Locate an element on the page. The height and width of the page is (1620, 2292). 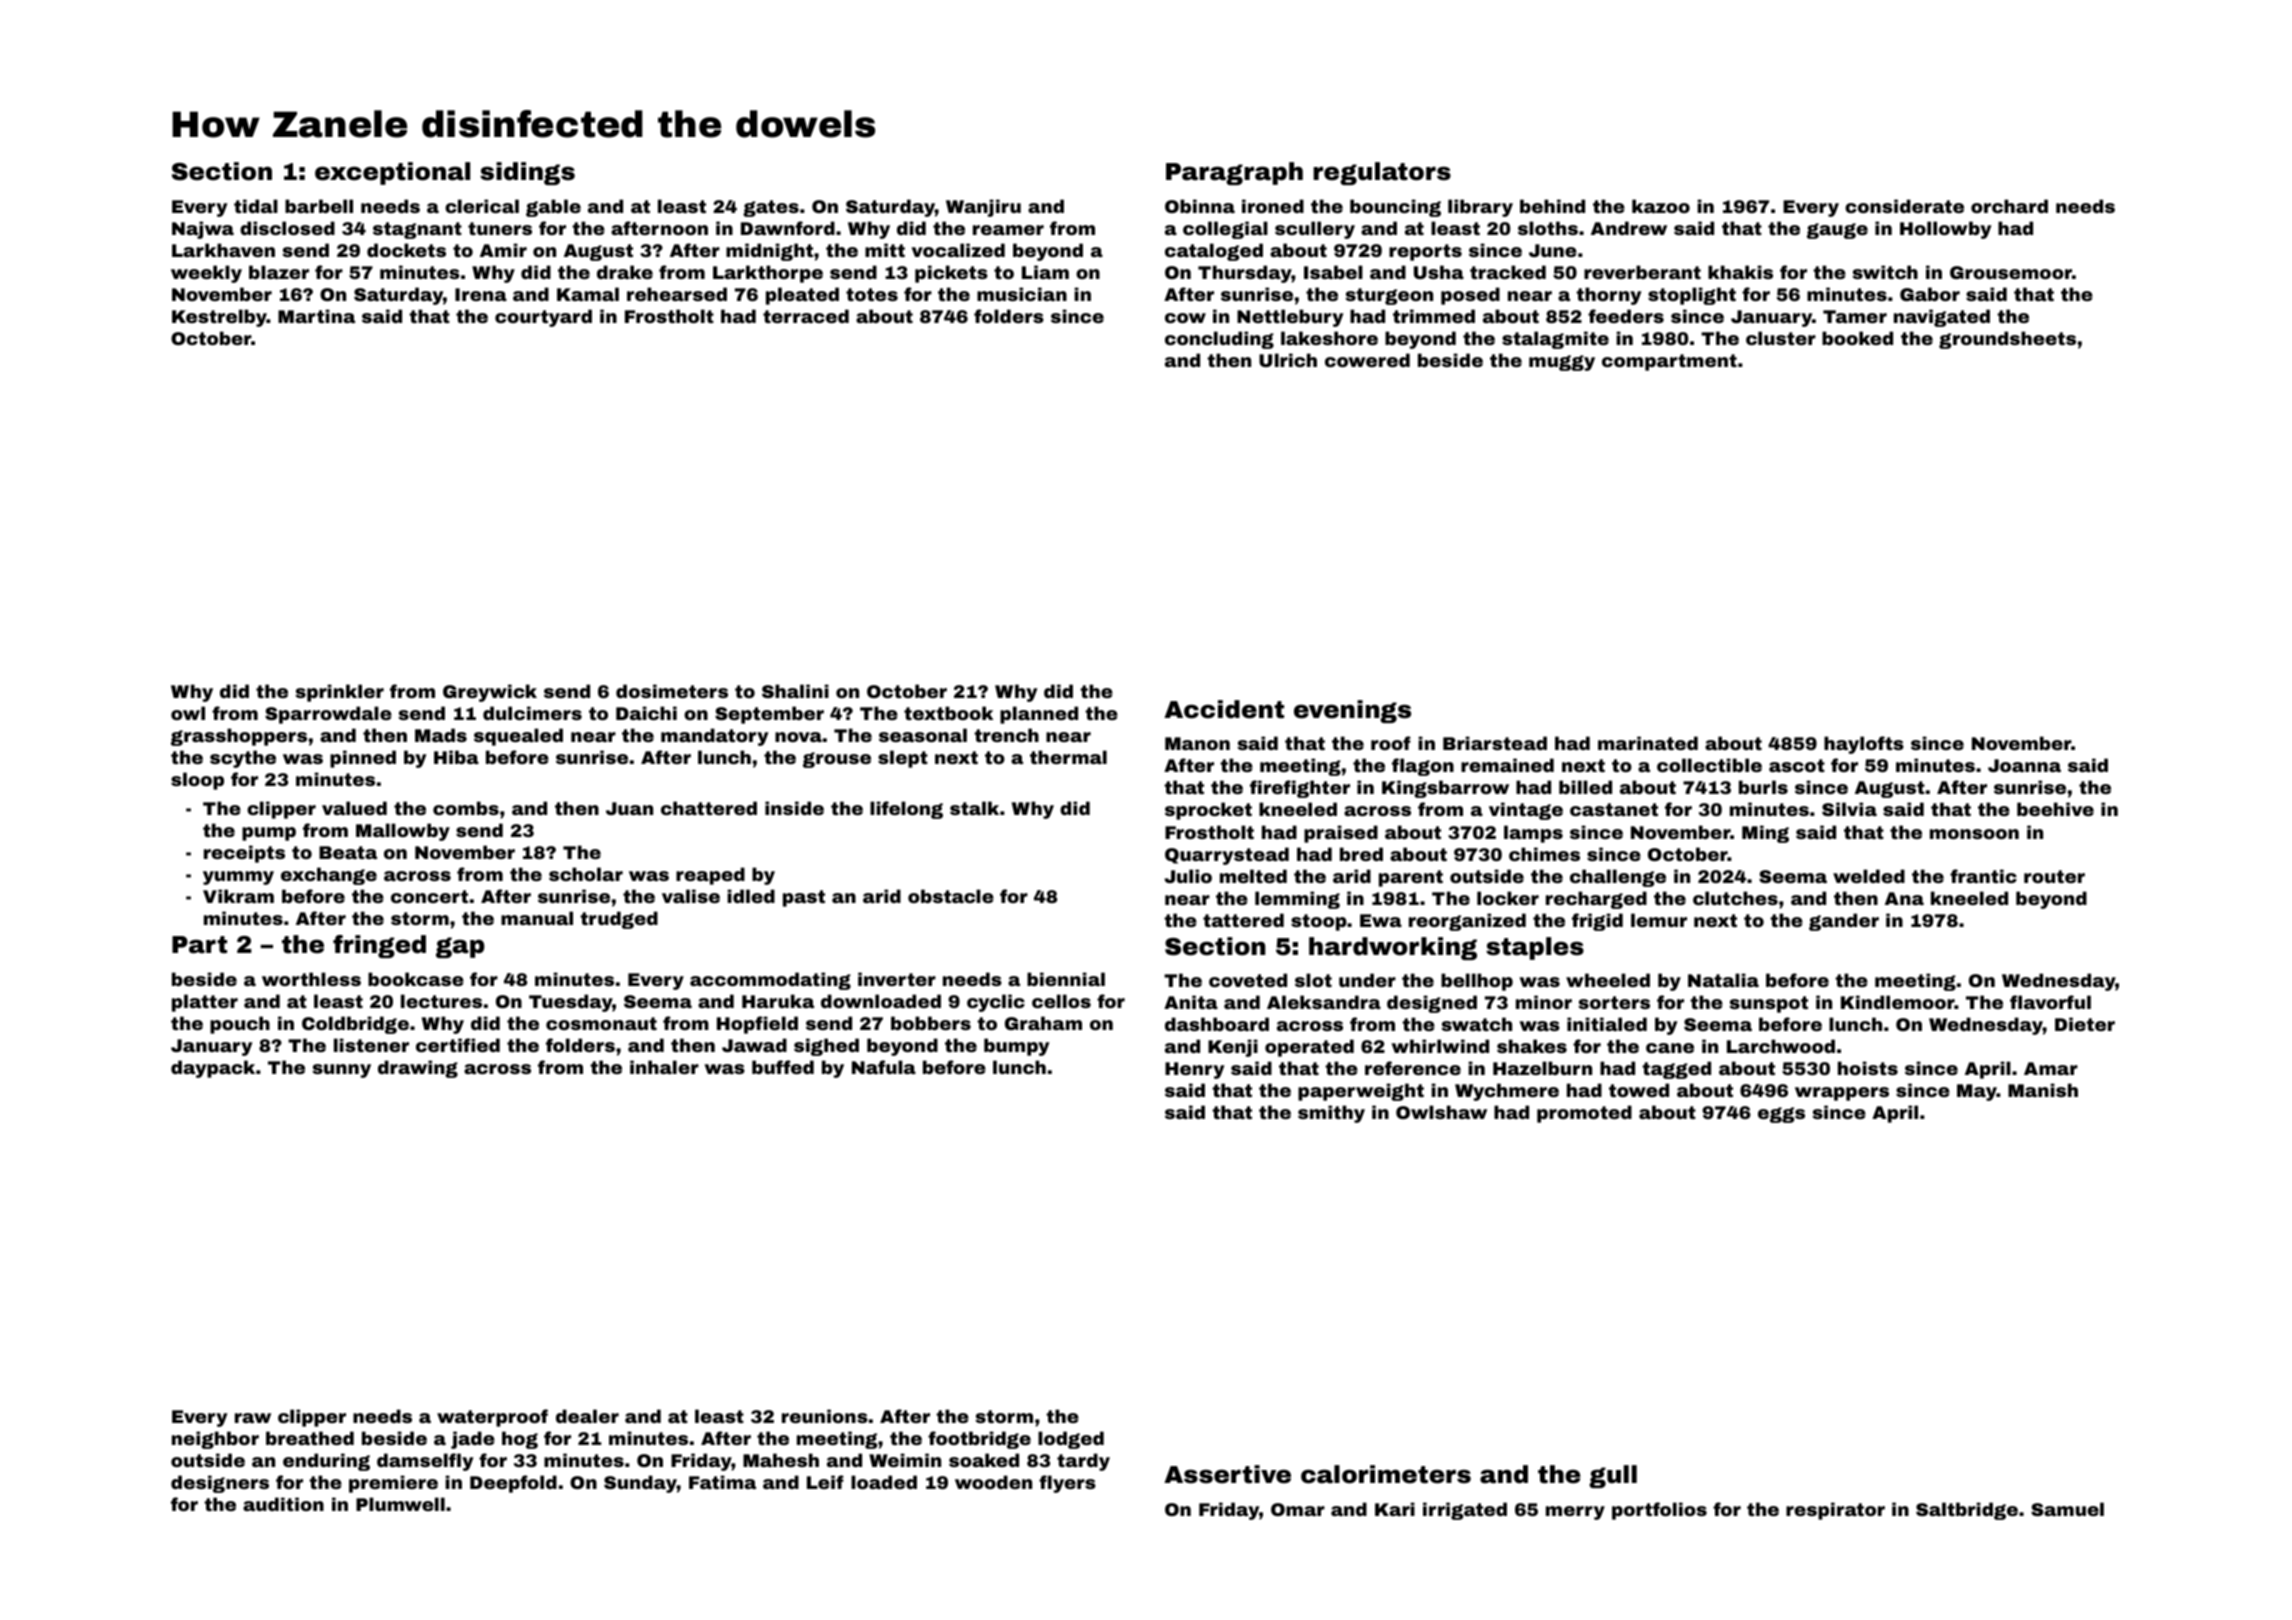
welded is located at coordinates (1869, 876).
